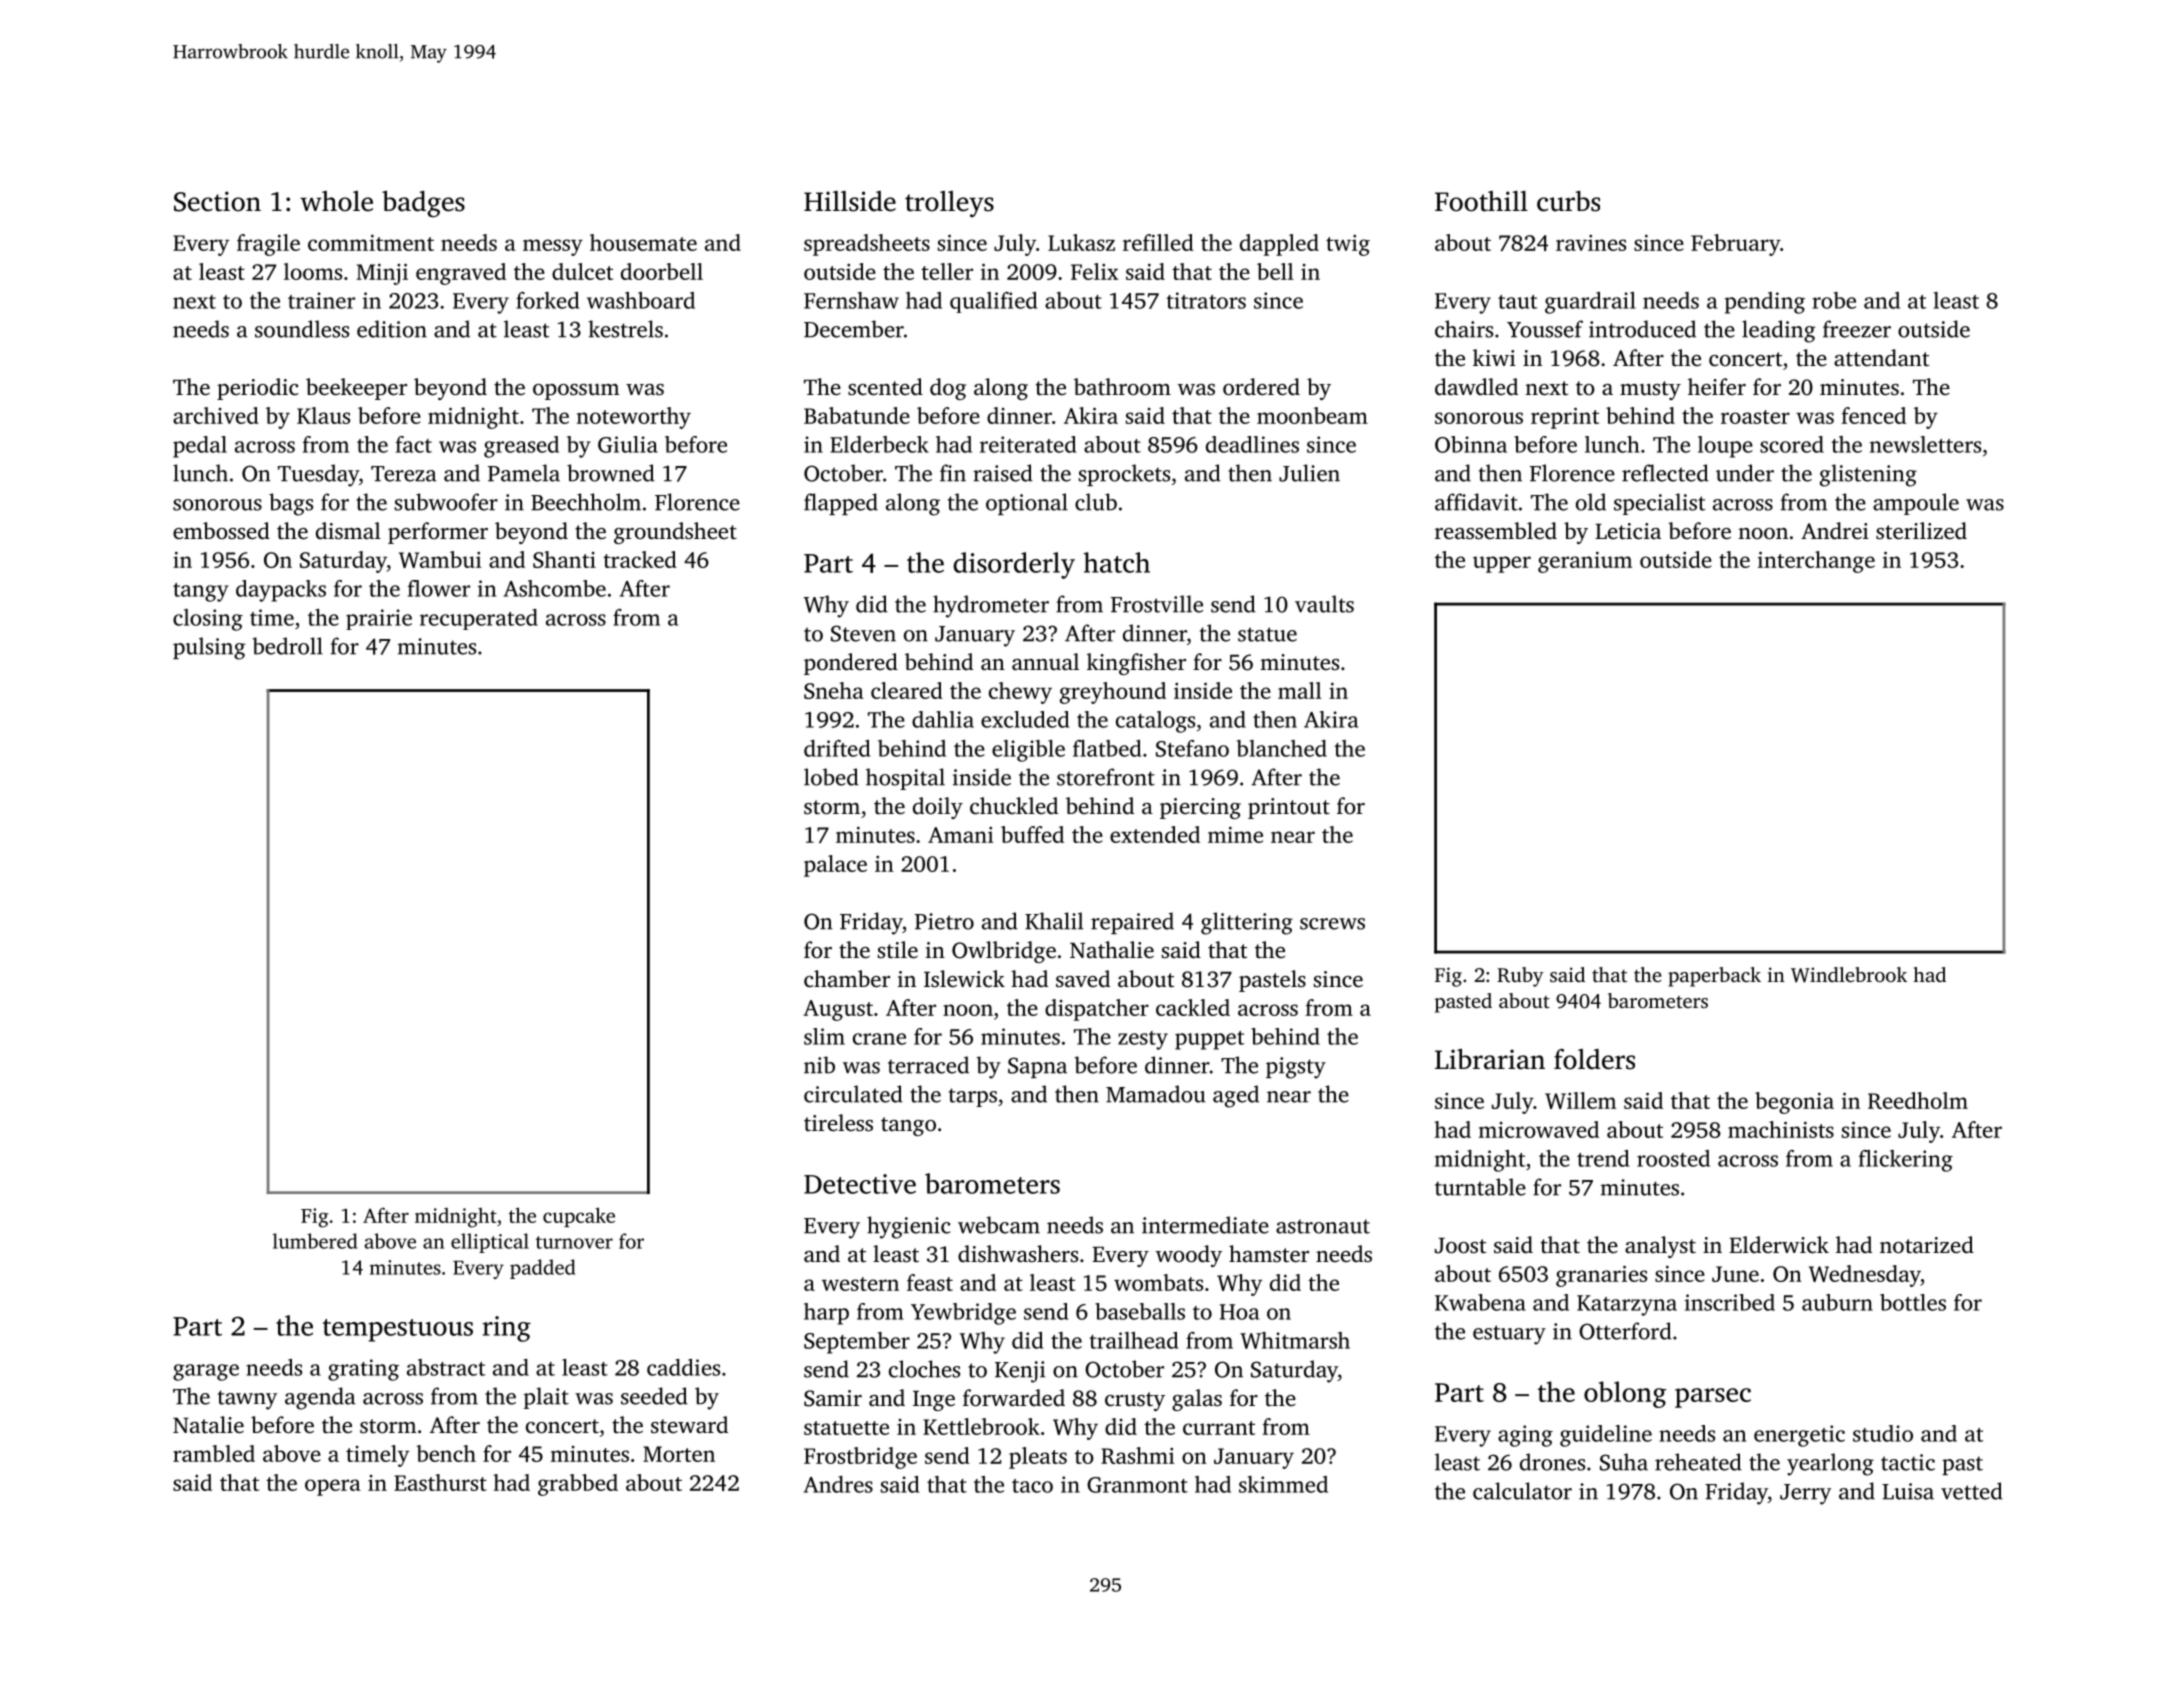 The width and height of the image is (2178, 1683). Describe the element at coordinates (949, 204) in the image. I see `trolleys` at that location.
